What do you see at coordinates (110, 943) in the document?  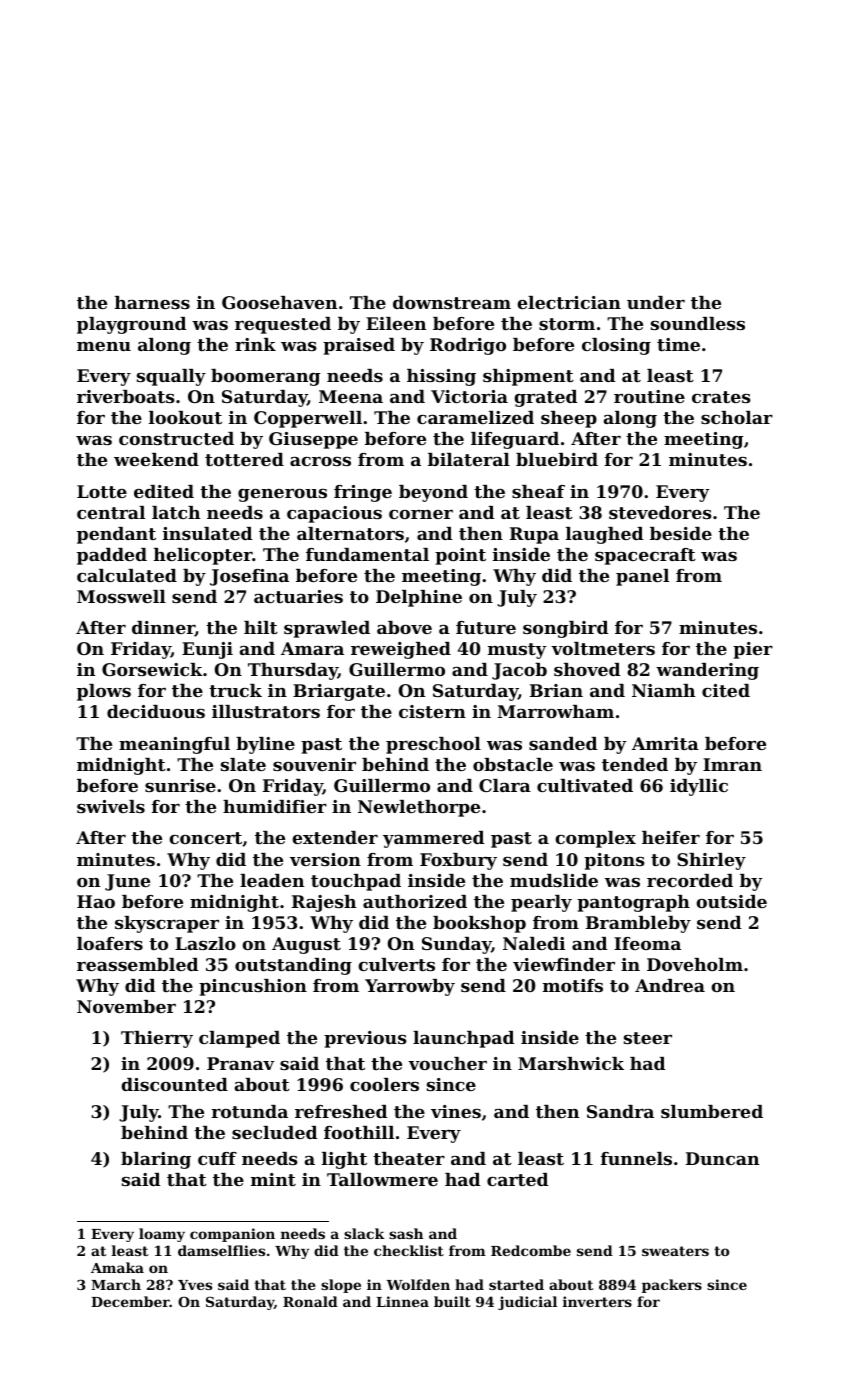 I see `loafers` at bounding box center [110, 943].
